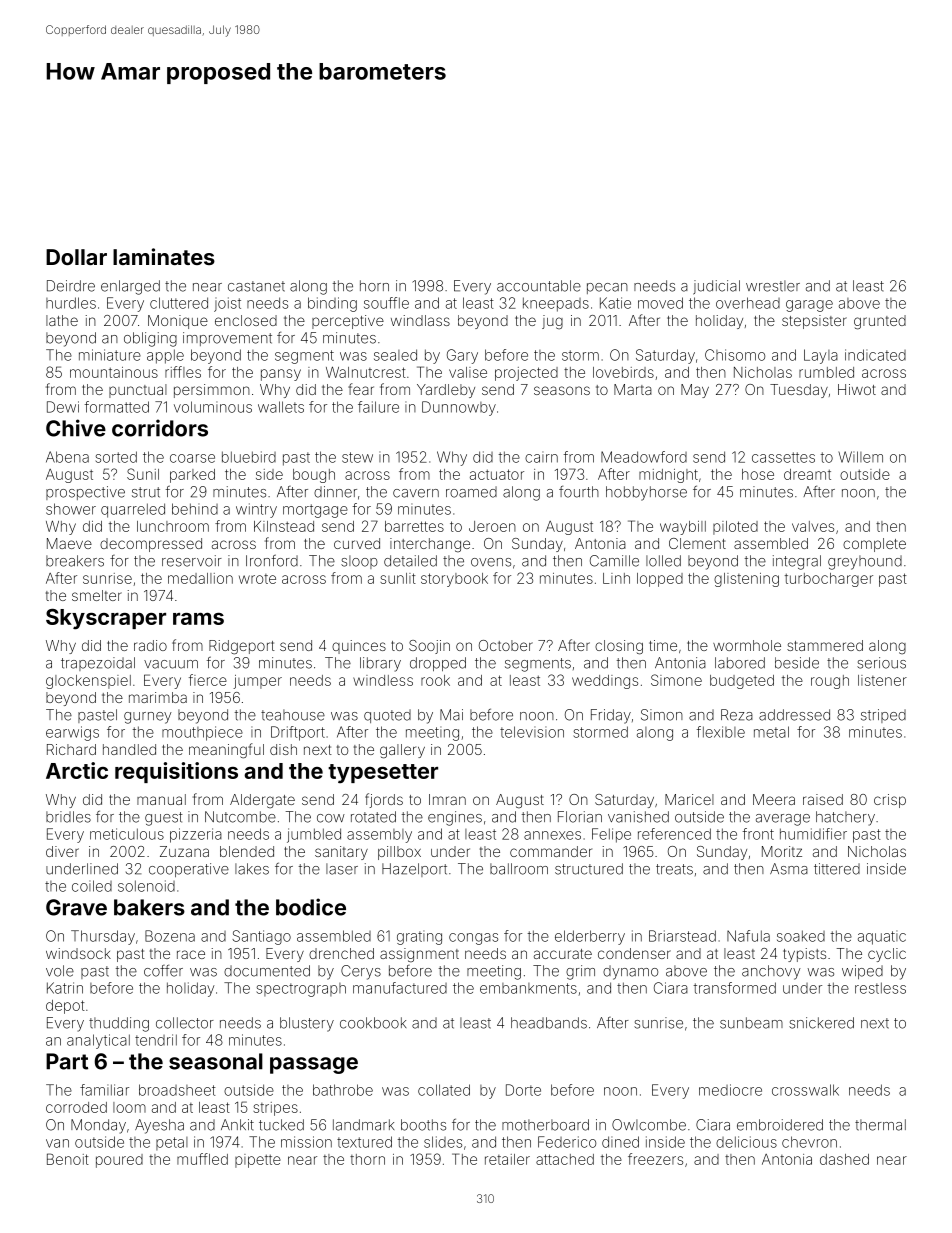 The image size is (952, 1233). I want to click on Ankit, so click(237, 1125).
